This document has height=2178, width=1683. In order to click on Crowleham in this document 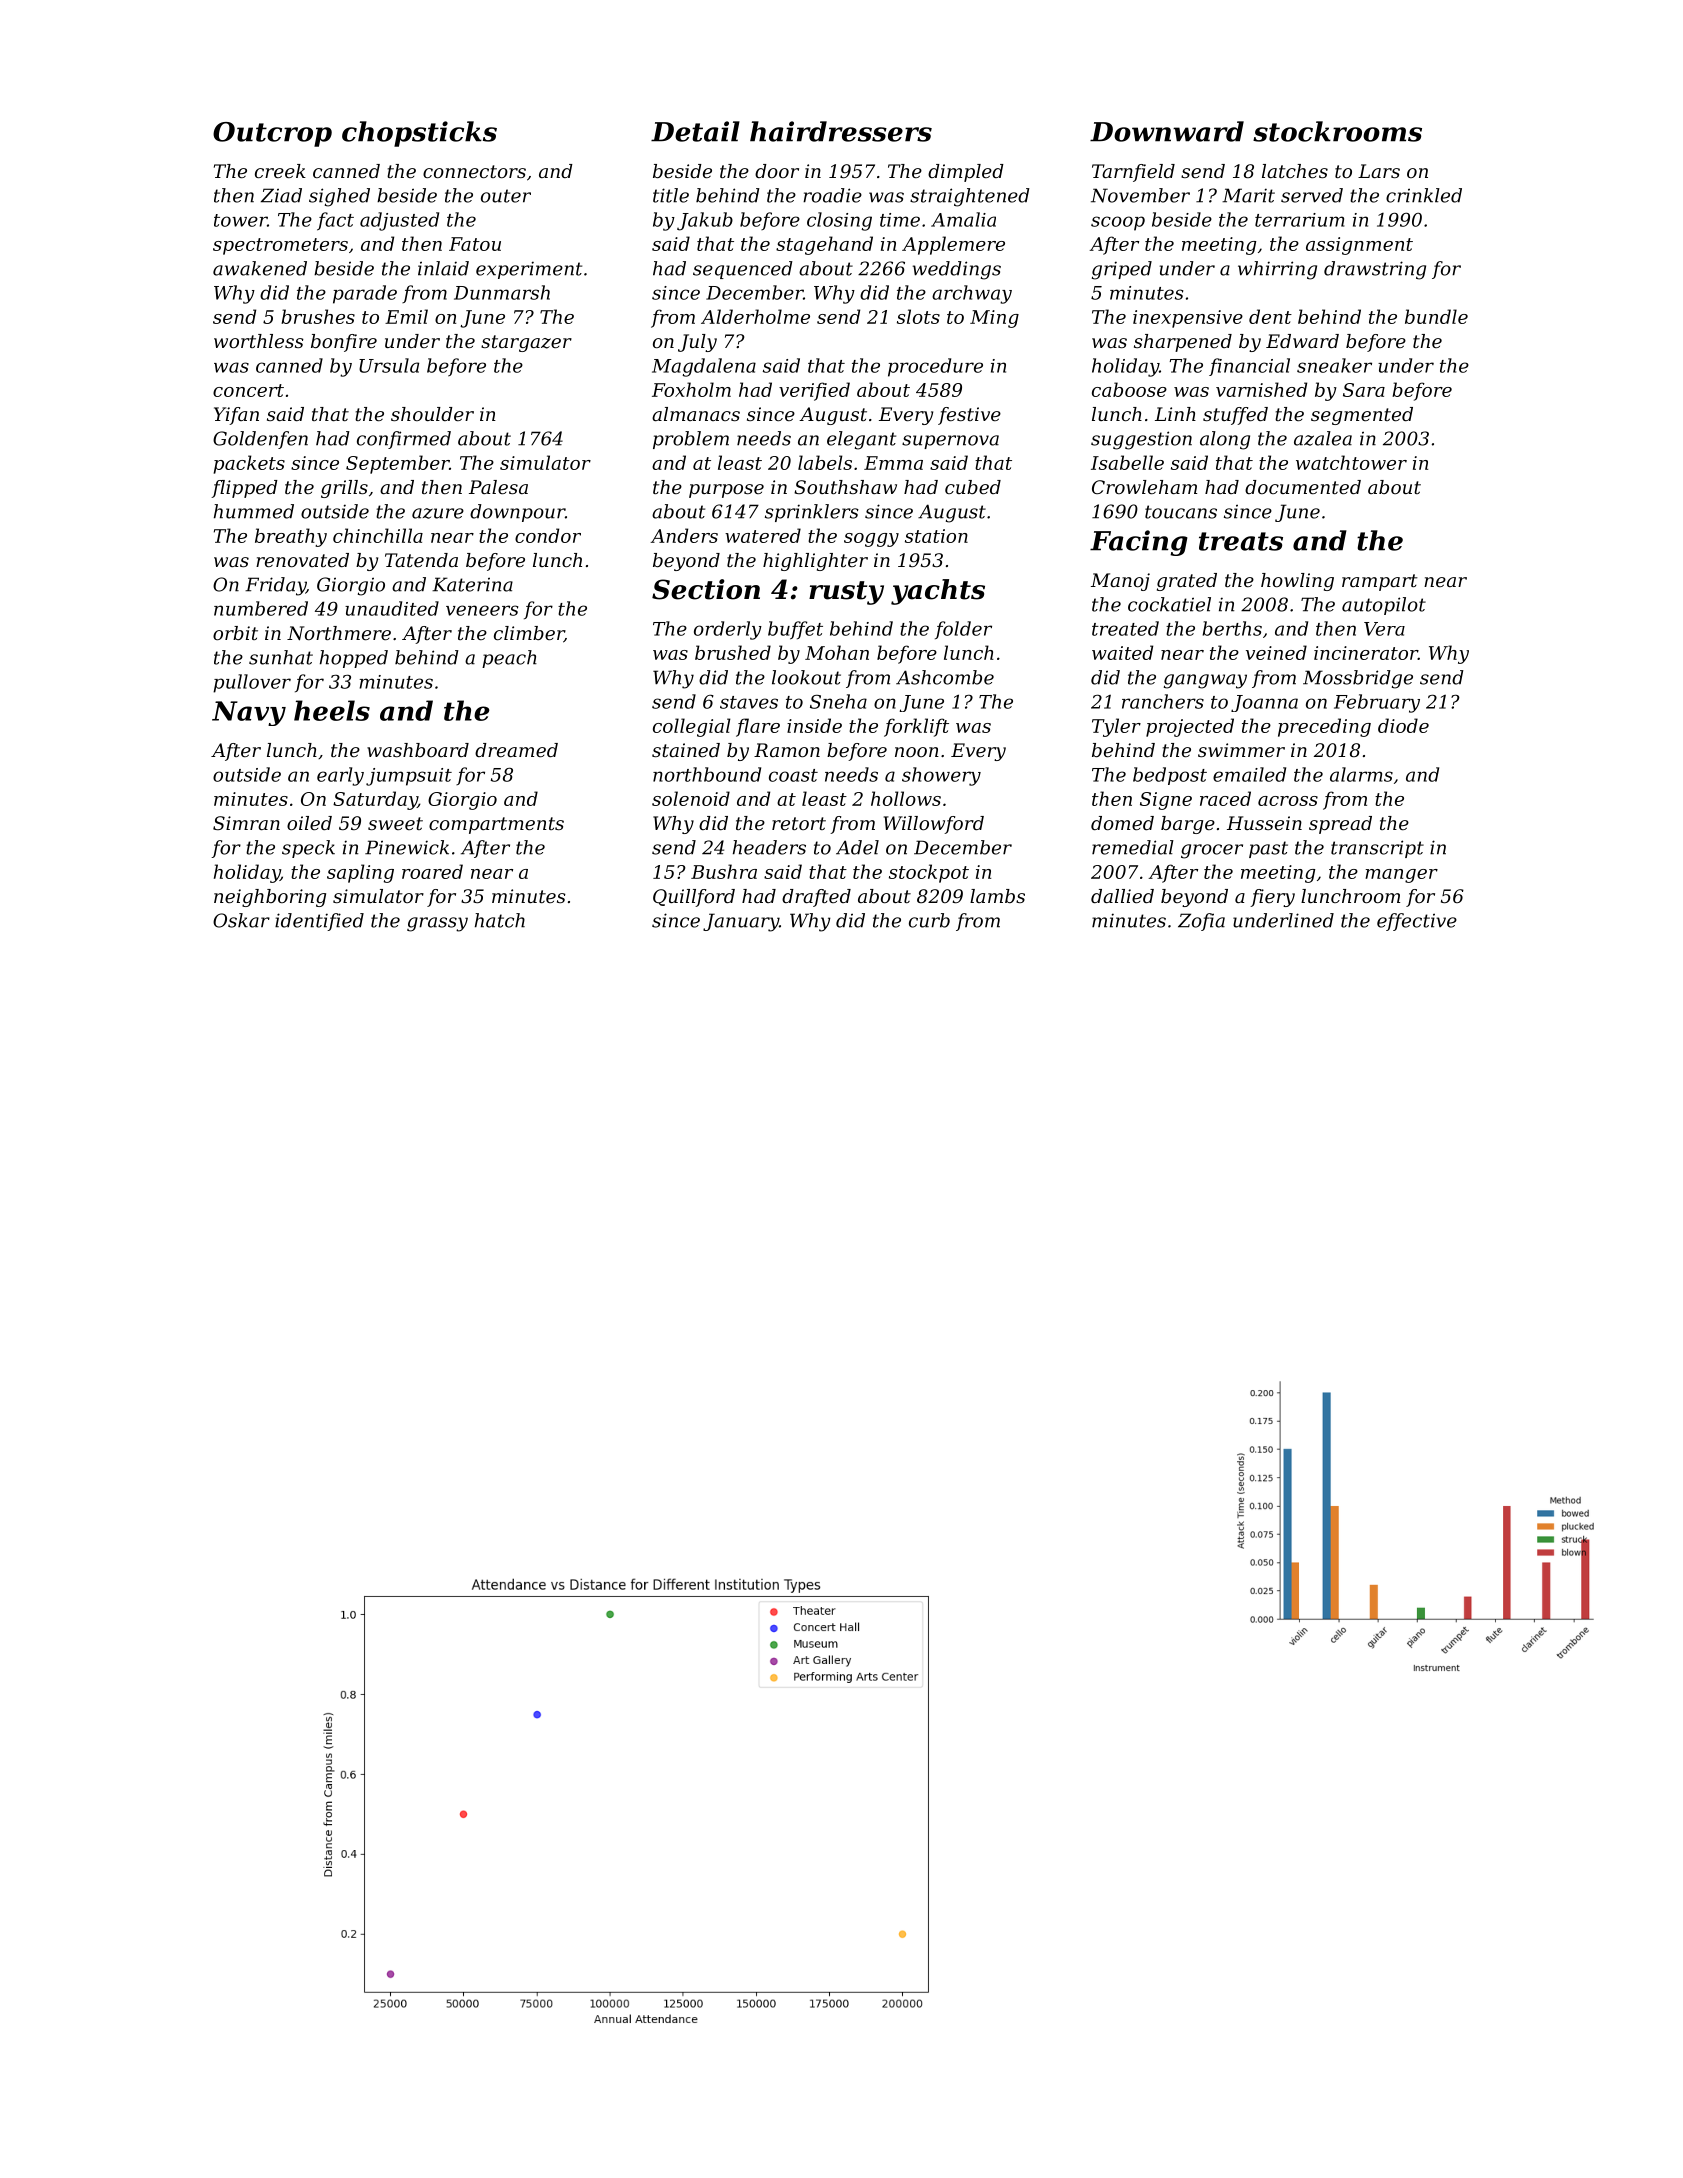, I will do `click(1144, 487)`.
